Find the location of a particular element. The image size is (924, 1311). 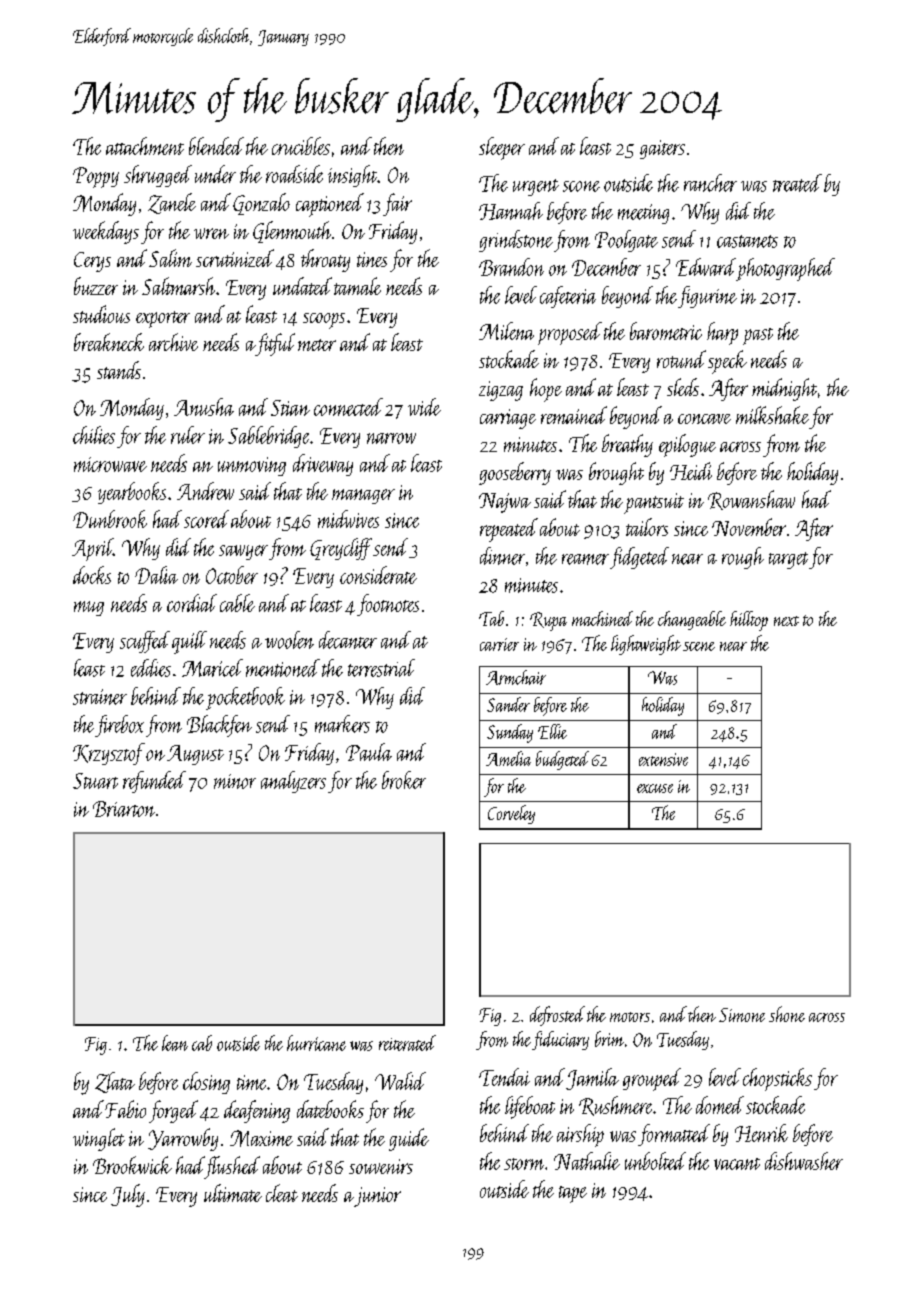

Dunbrook is located at coordinates (110, 519).
